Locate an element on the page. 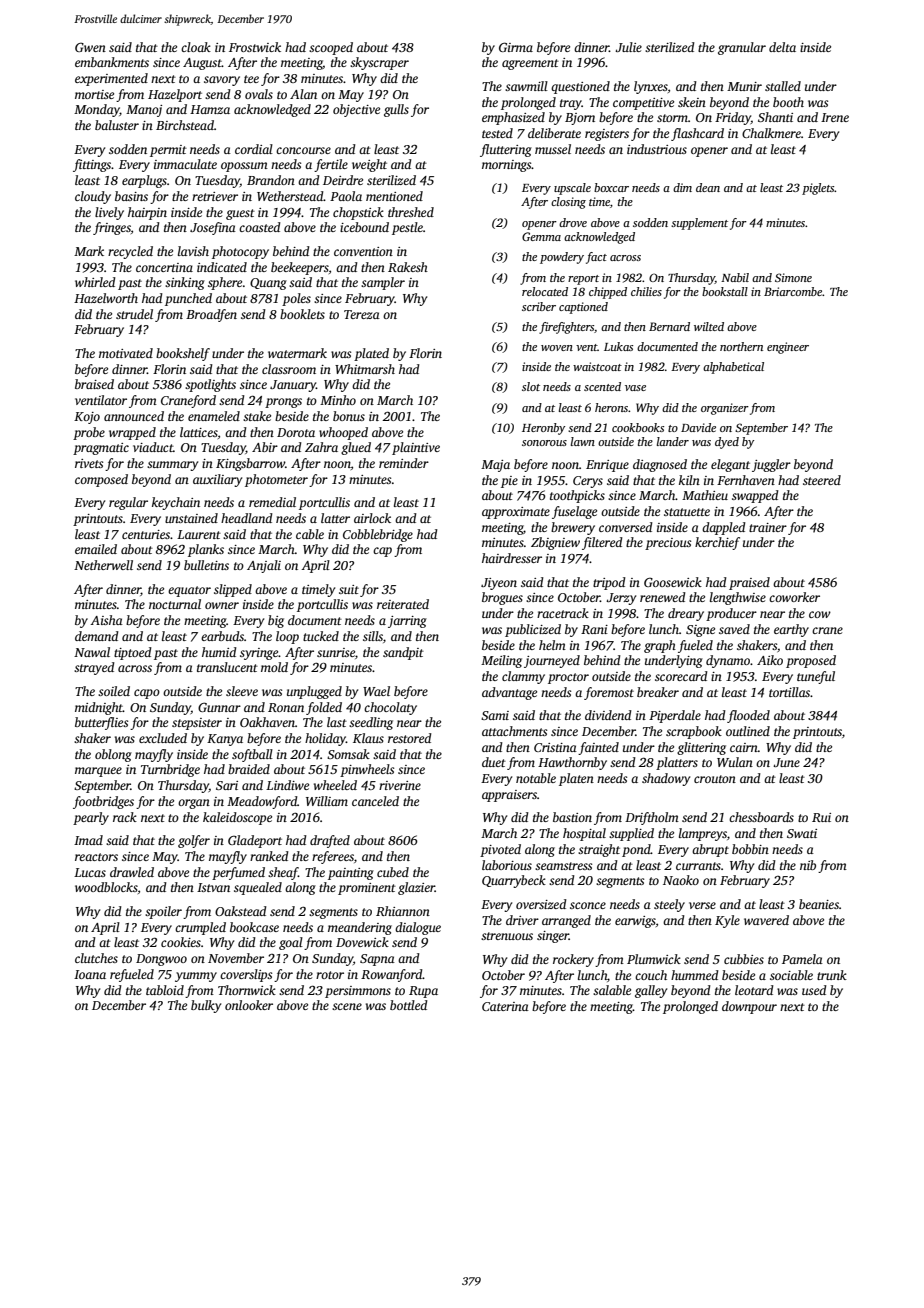 Image resolution: width=924 pixels, height=1308 pixels. November is located at coordinates (236, 958).
